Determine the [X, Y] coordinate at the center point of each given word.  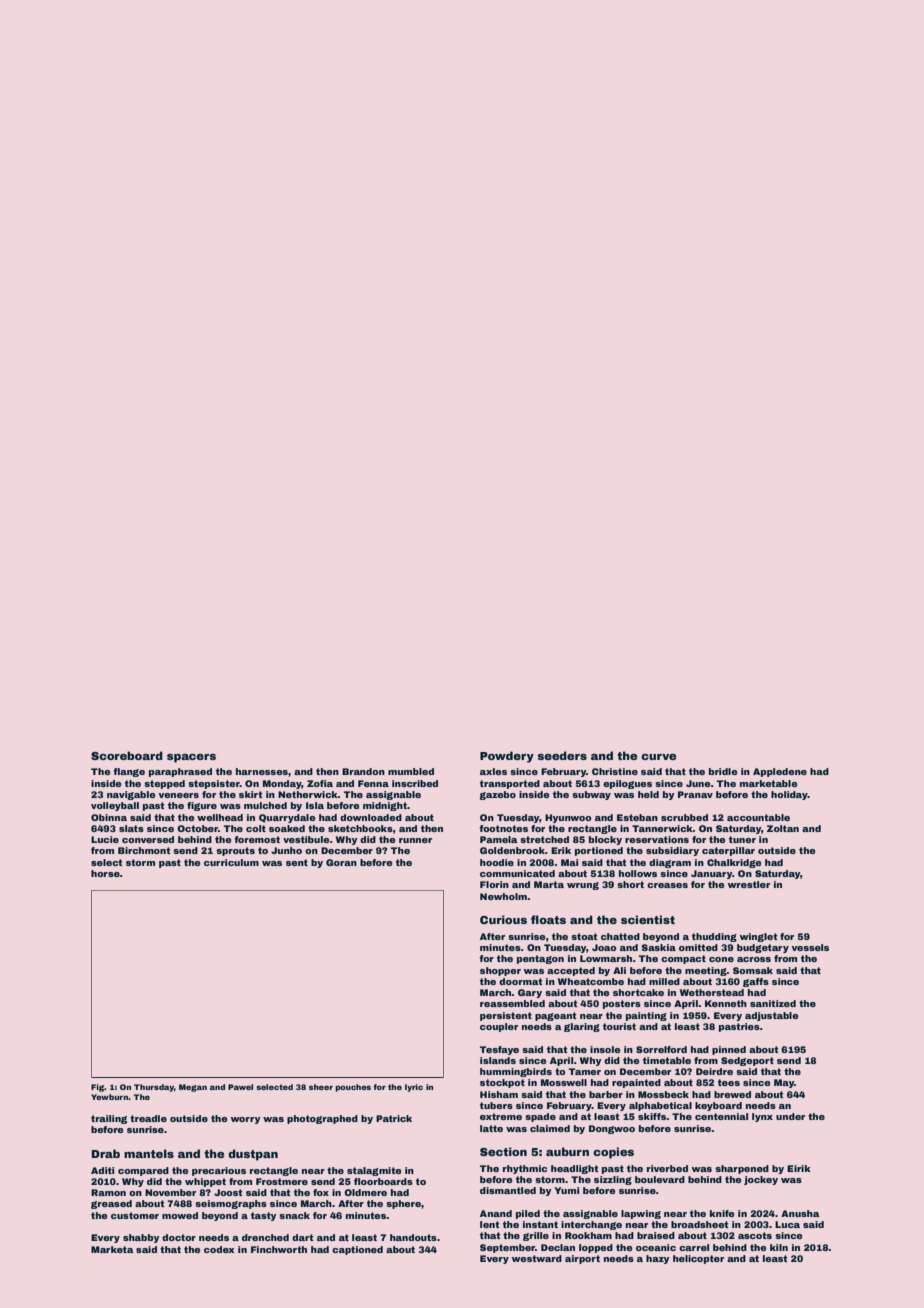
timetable [667, 1060]
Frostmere [282, 1181]
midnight [385, 806]
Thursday [154, 1088]
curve [658, 757]
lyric [414, 1088]
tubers [496, 1105]
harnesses [262, 771]
